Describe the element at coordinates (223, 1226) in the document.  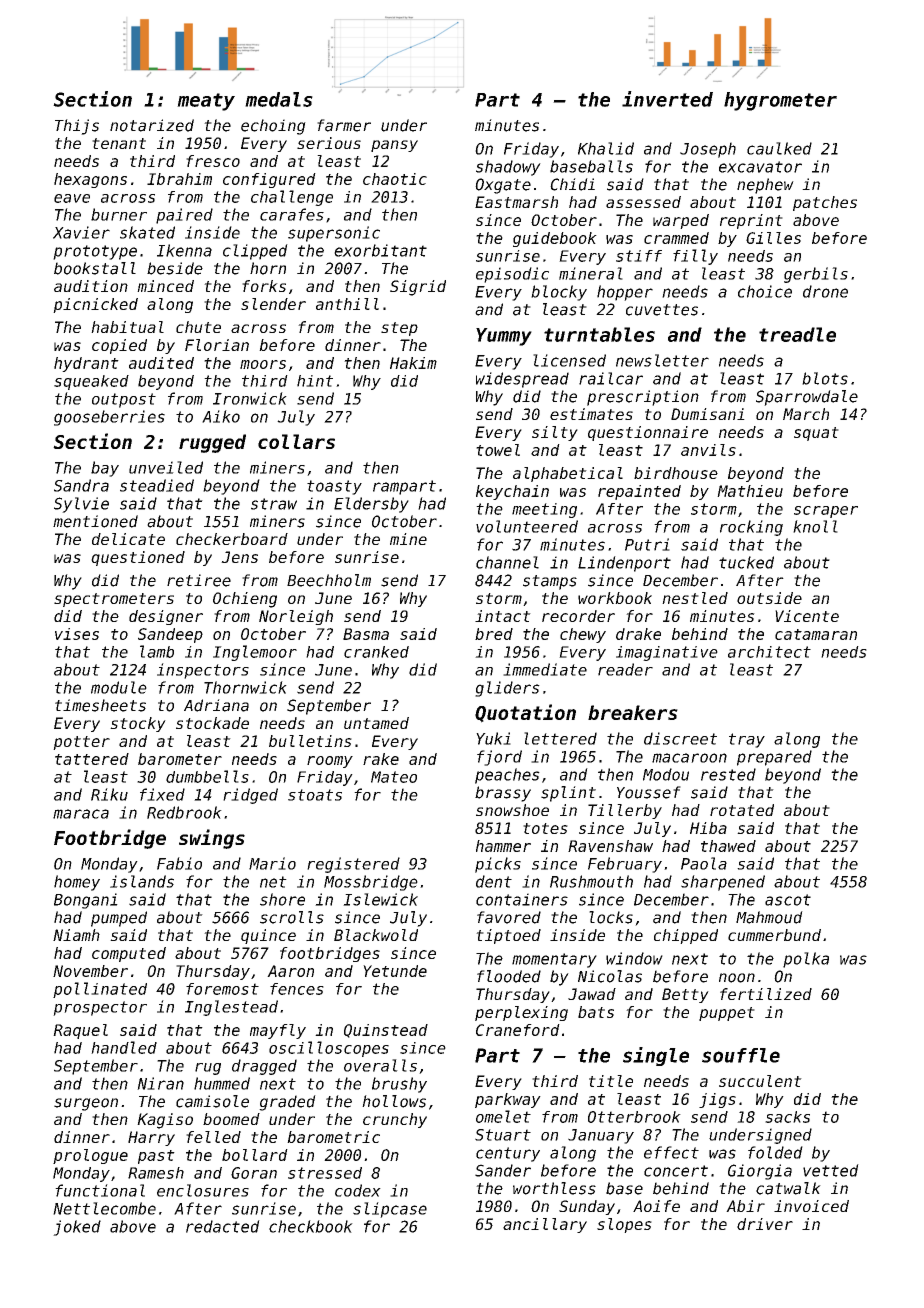
I see `redacted` at that location.
